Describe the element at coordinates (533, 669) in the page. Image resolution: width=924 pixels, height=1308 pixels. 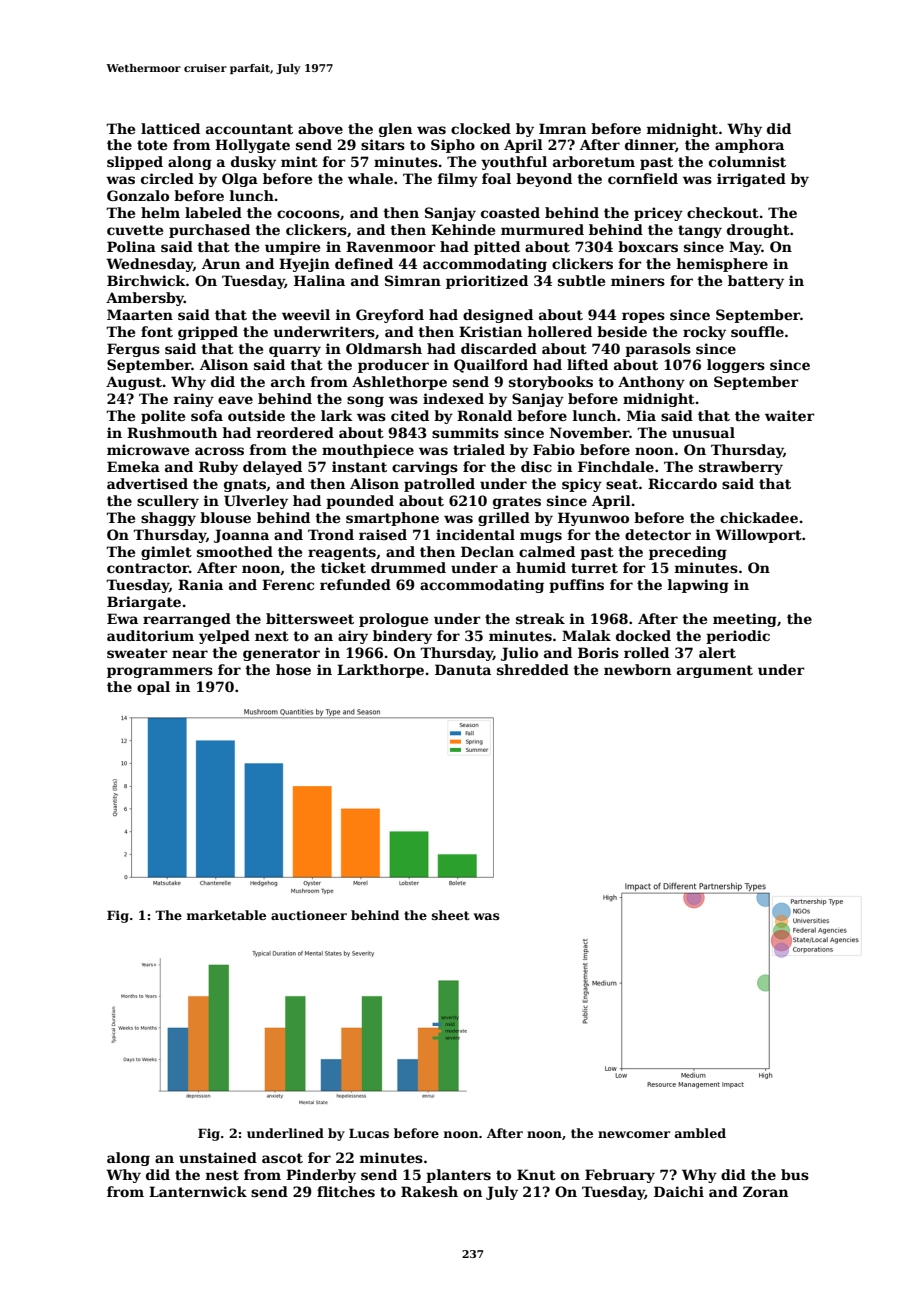
I see `shredded` at that location.
